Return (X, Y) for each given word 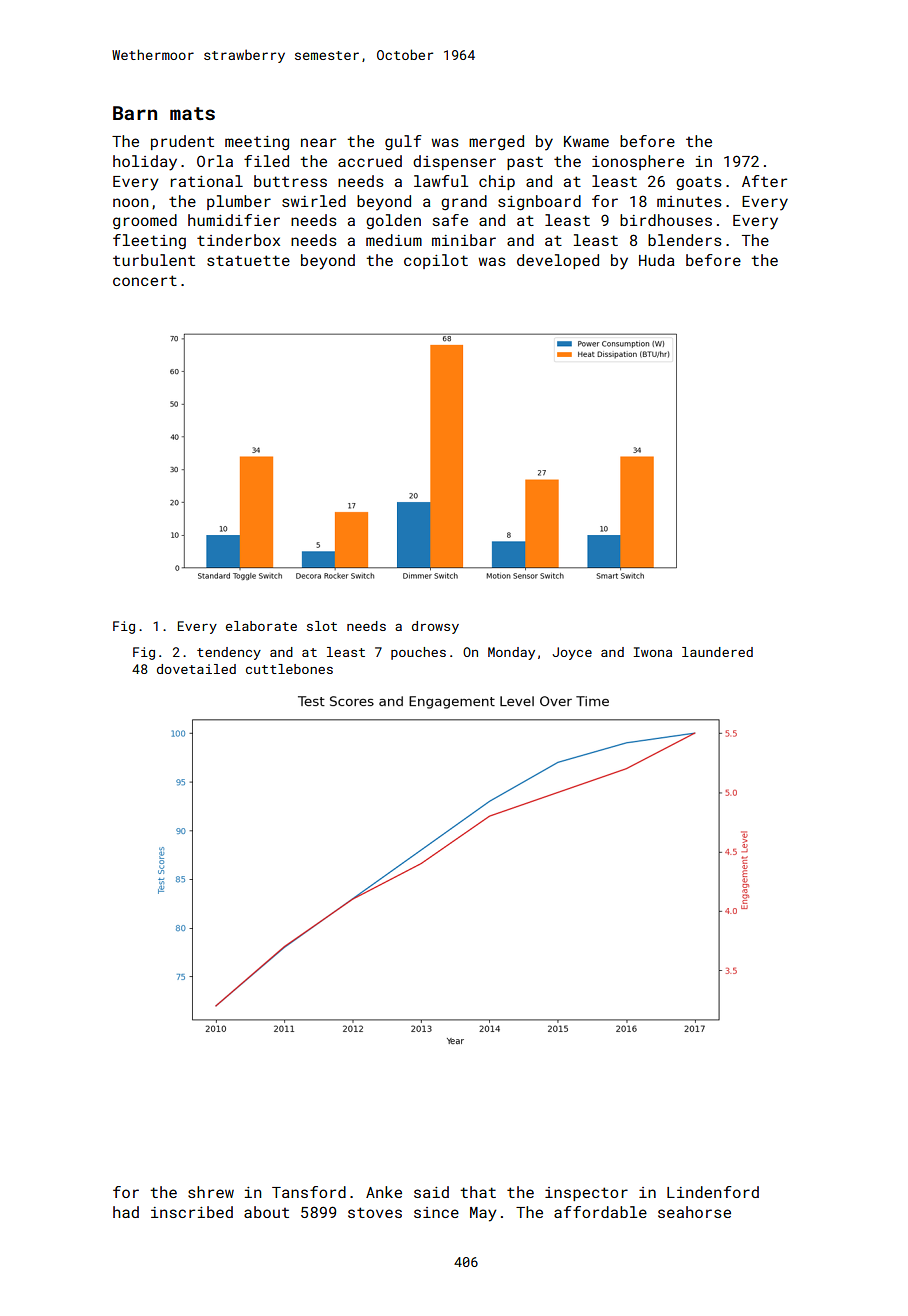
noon (130, 202)
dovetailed (196, 669)
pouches (418, 653)
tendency (229, 653)
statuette (248, 260)
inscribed (192, 1212)
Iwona (652, 652)
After (764, 181)
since (436, 1212)
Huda (656, 260)
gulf (403, 142)
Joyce (572, 653)
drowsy (435, 627)
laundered (717, 652)
